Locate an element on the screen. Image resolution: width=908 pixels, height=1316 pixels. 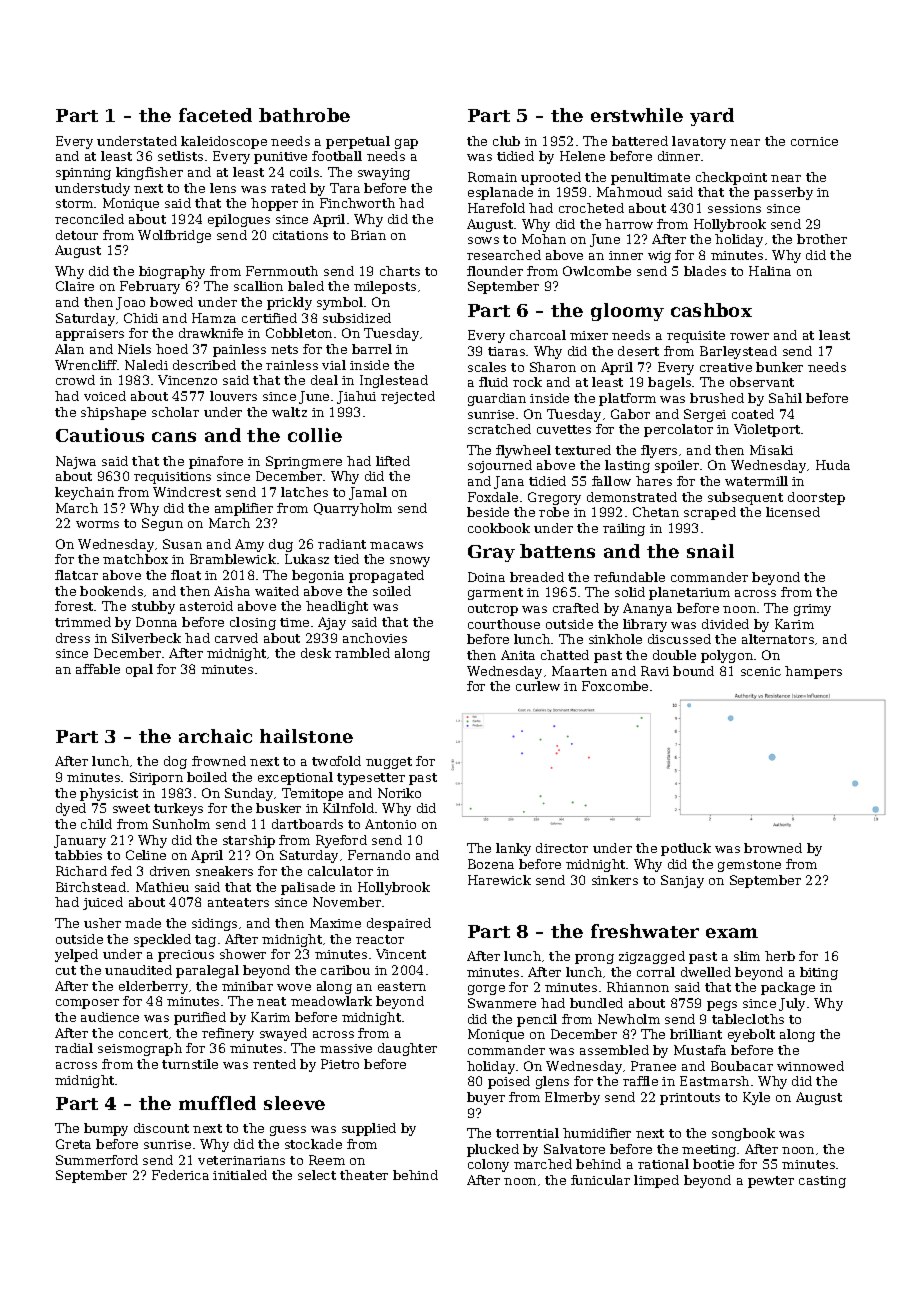
wig is located at coordinates (659, 257).
